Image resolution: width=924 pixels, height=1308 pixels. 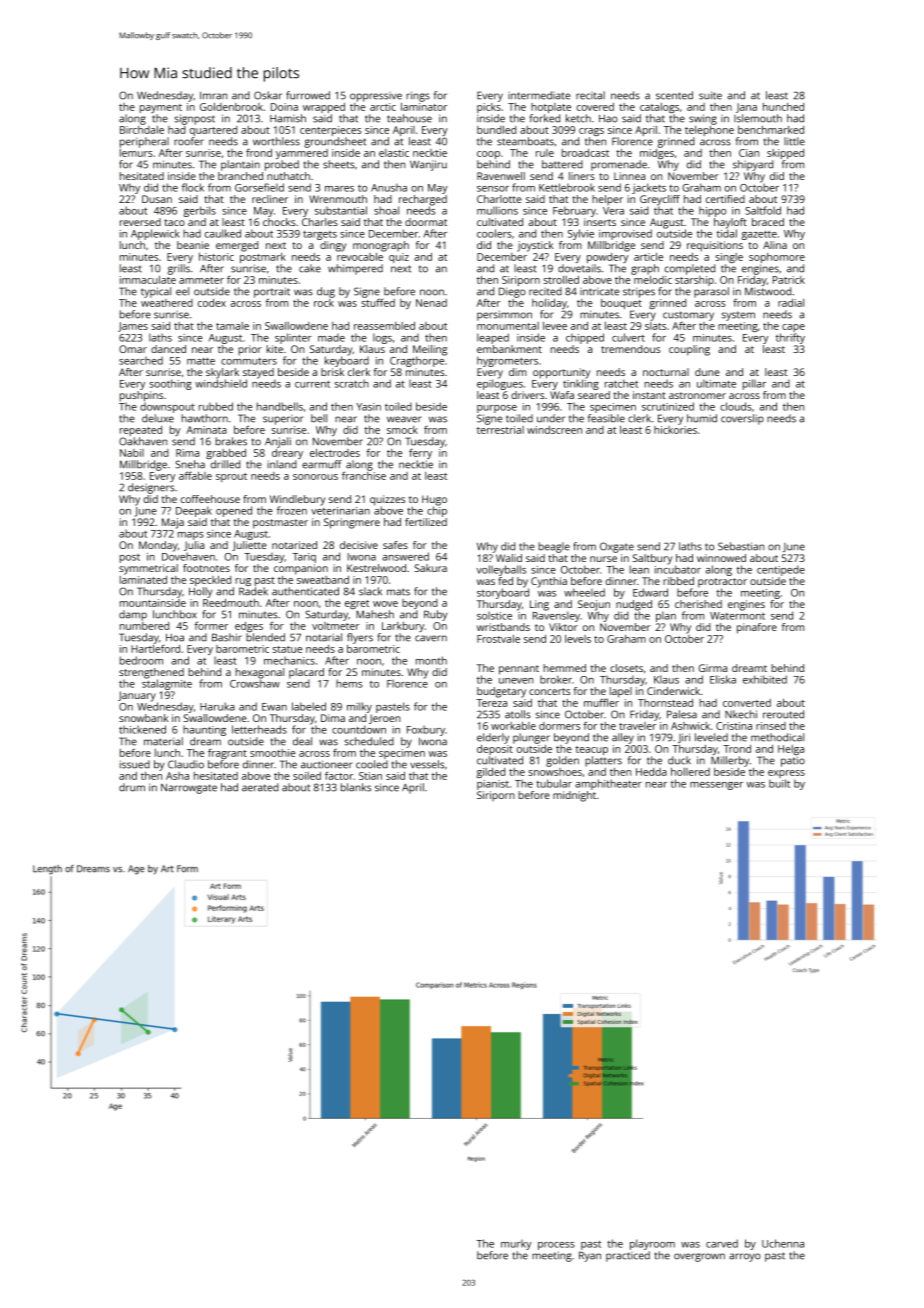 What do you see at coordinates (652, 1244) in the screenshot?
I see `playroom` at bounding box center [652, 1244].
